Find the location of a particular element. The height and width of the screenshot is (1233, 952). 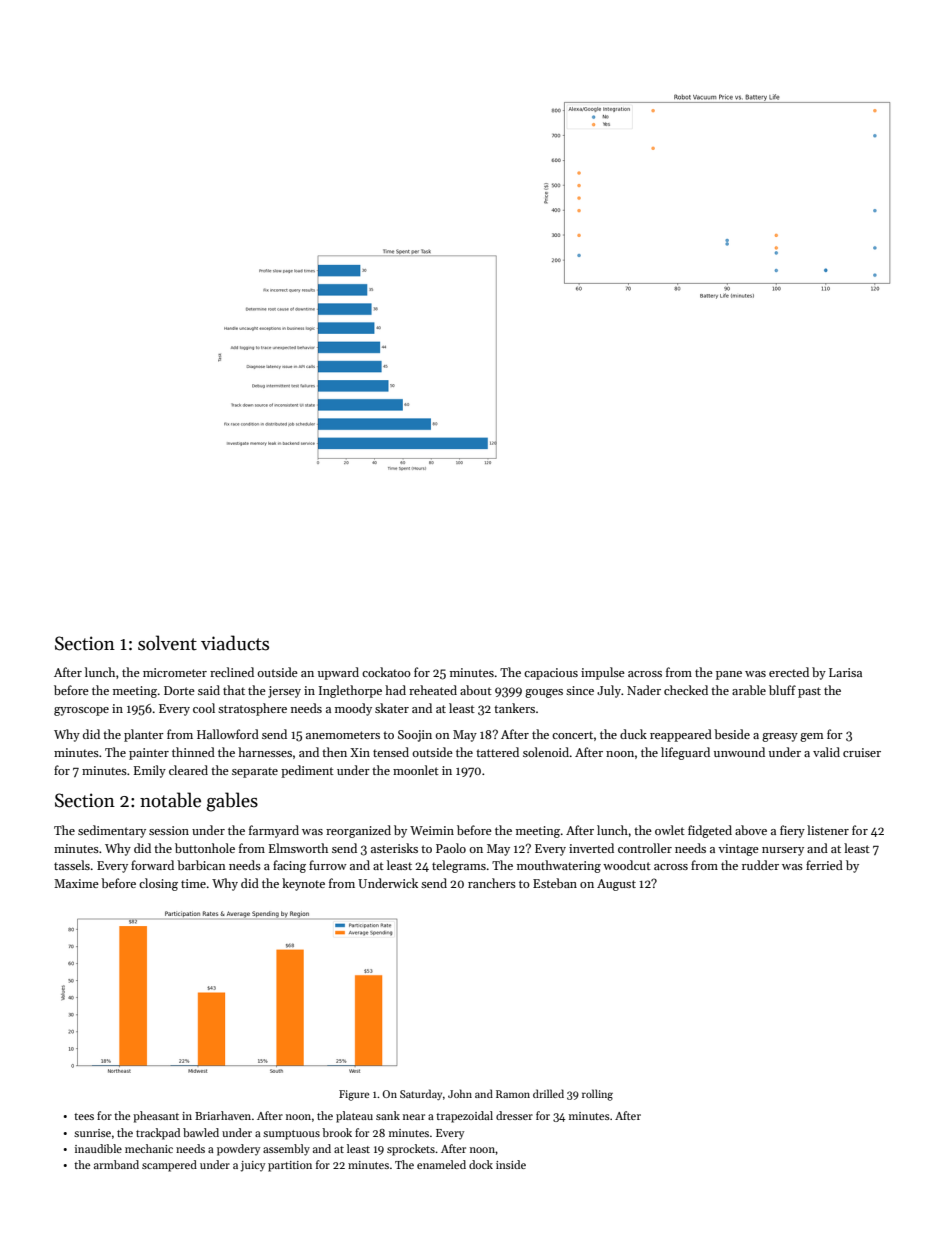

solvent is located at coordinates (167, 643).
